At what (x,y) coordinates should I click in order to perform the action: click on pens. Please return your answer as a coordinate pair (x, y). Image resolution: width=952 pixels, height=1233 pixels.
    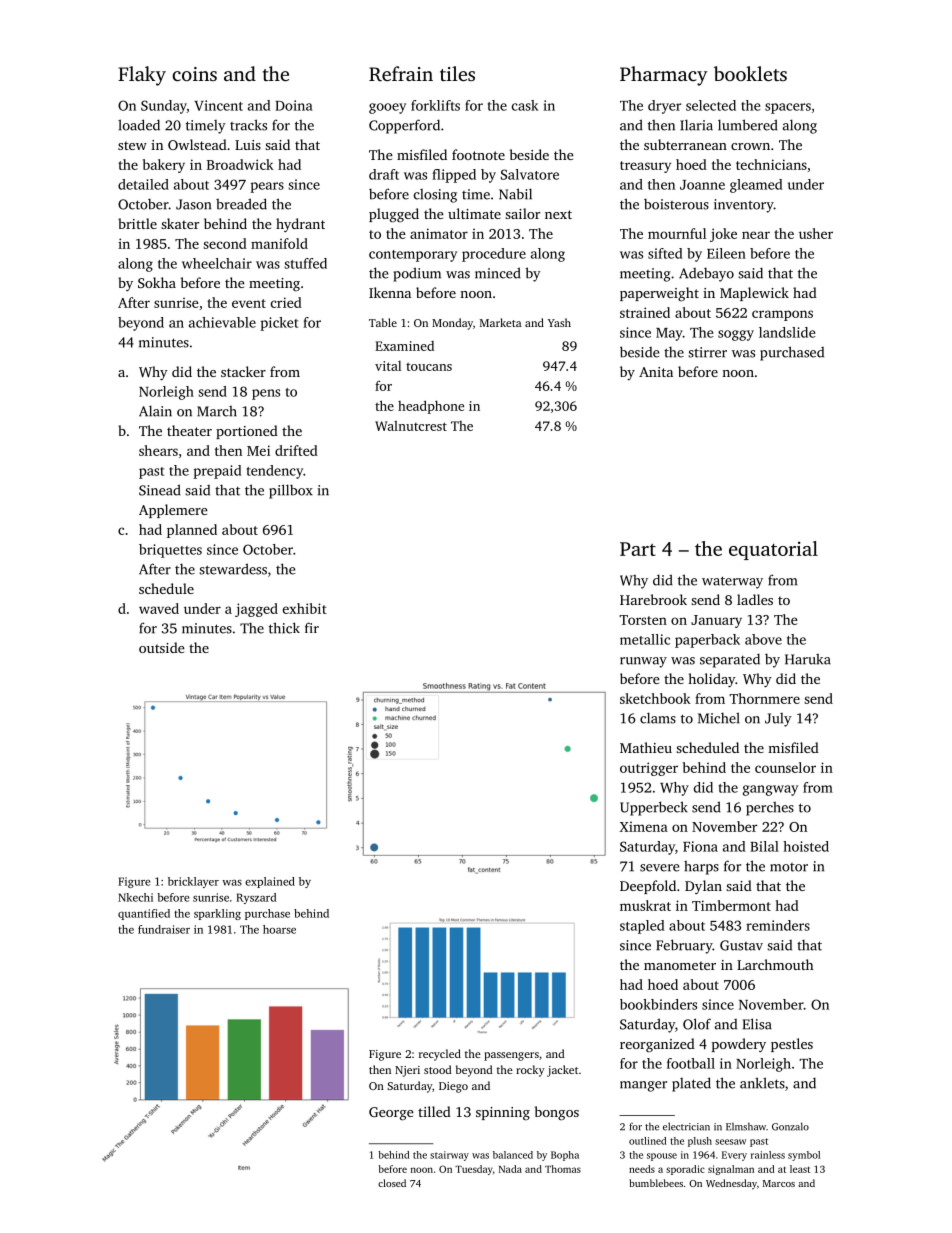
    Looking at the image, I should click on (266, 394).
